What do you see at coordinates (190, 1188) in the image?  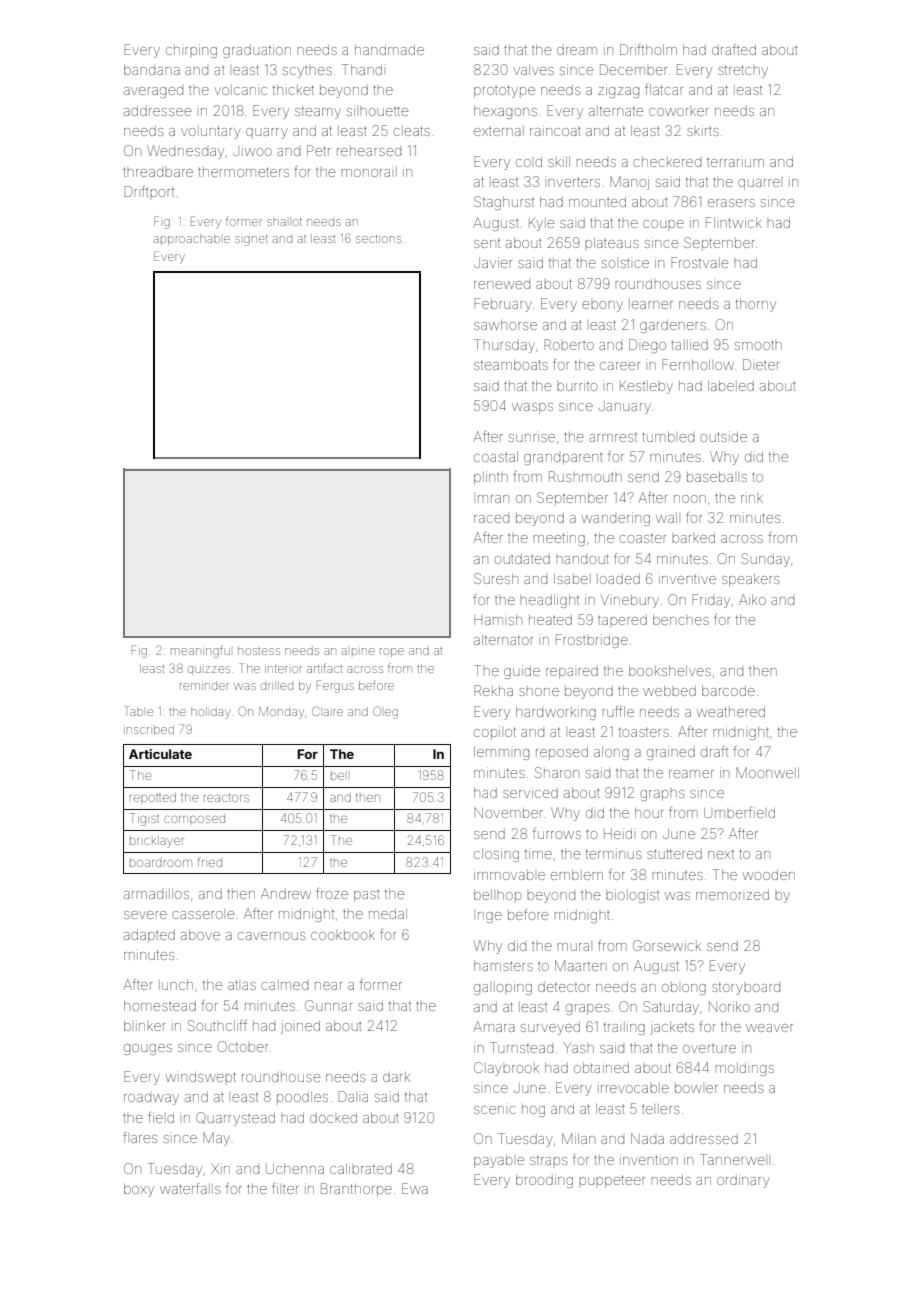 I see `waterfalls` at bounding box center [190, 1188].
